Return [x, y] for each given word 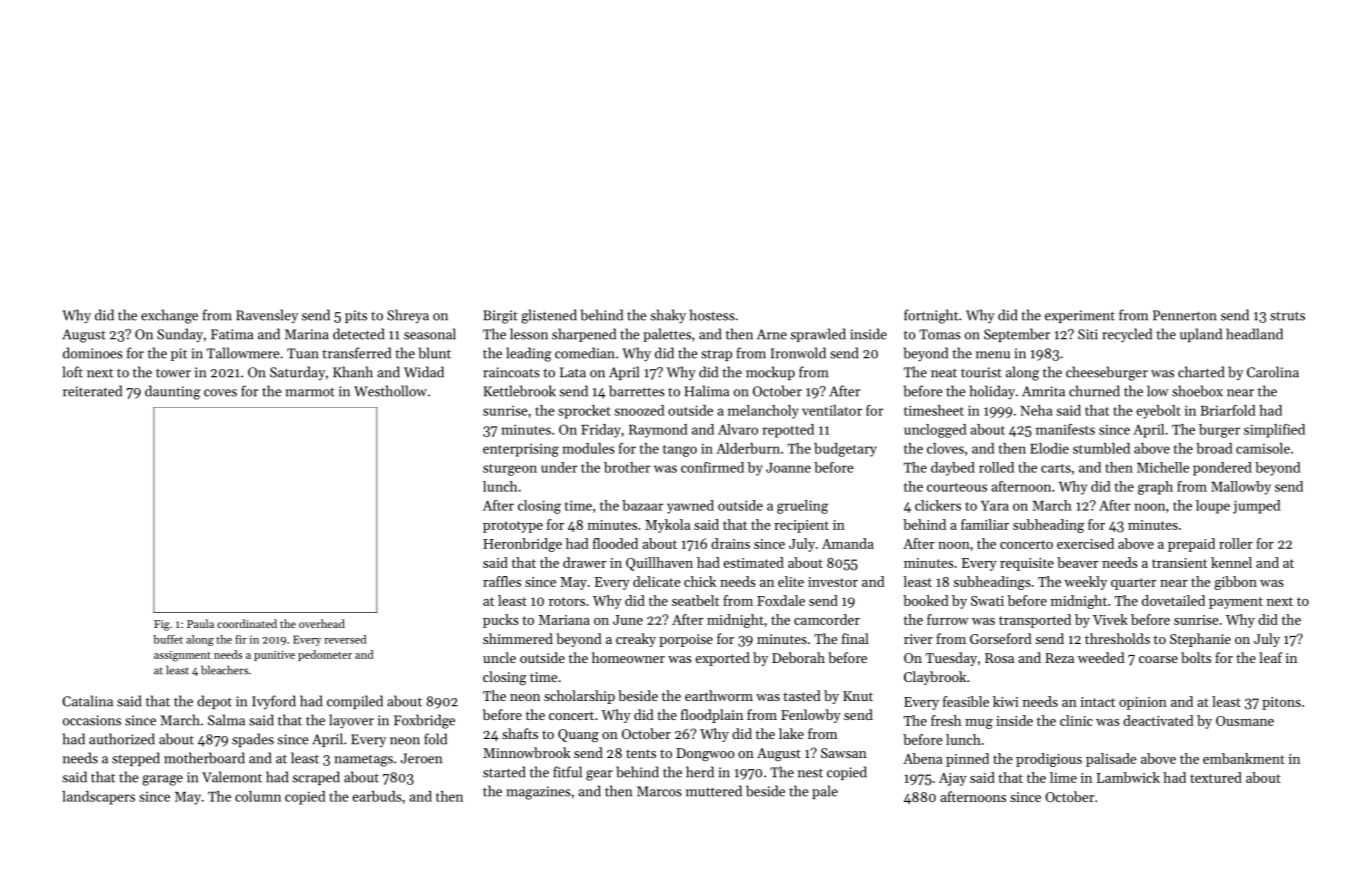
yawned [690, 507]
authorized [122, 739]
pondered [1222, 469]
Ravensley [267, 316]
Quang [578, 735]
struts [1287, 316]
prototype [513, 527]
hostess [712, 315]
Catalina [87, 701]
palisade [1111, 760]
